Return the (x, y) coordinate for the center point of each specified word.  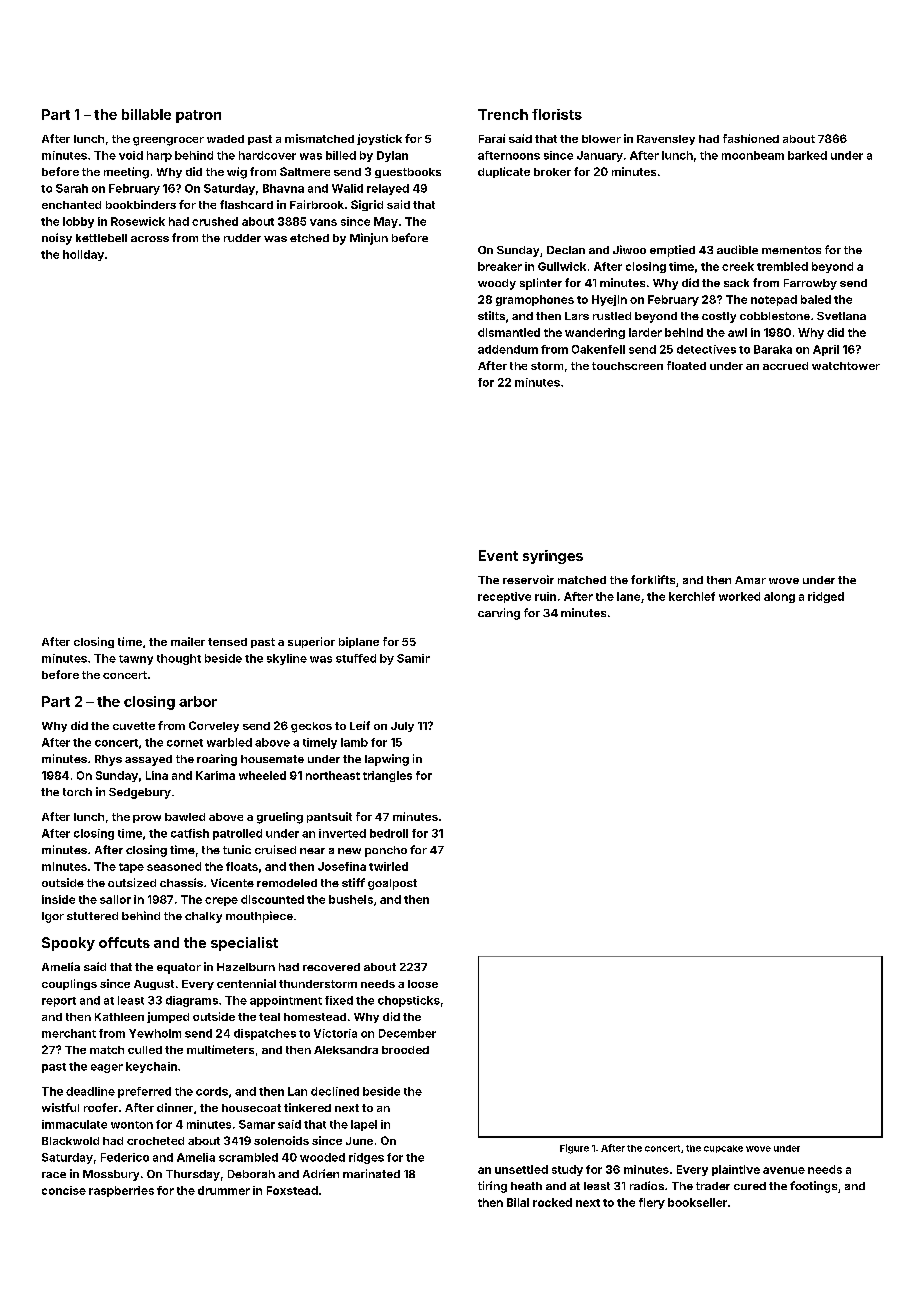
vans (323, 222)
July (402, 727)
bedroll (389, 833)
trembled (782, 266)
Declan (566, 250)
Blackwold (70, 1141)
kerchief (692, 596)
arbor (198, 701)
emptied (672, 251)
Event (498, 555)
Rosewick (138, 221)
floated (686, 365)
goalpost (392, 884)
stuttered (92, 916)
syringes (553, 557)
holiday (83, 255)
